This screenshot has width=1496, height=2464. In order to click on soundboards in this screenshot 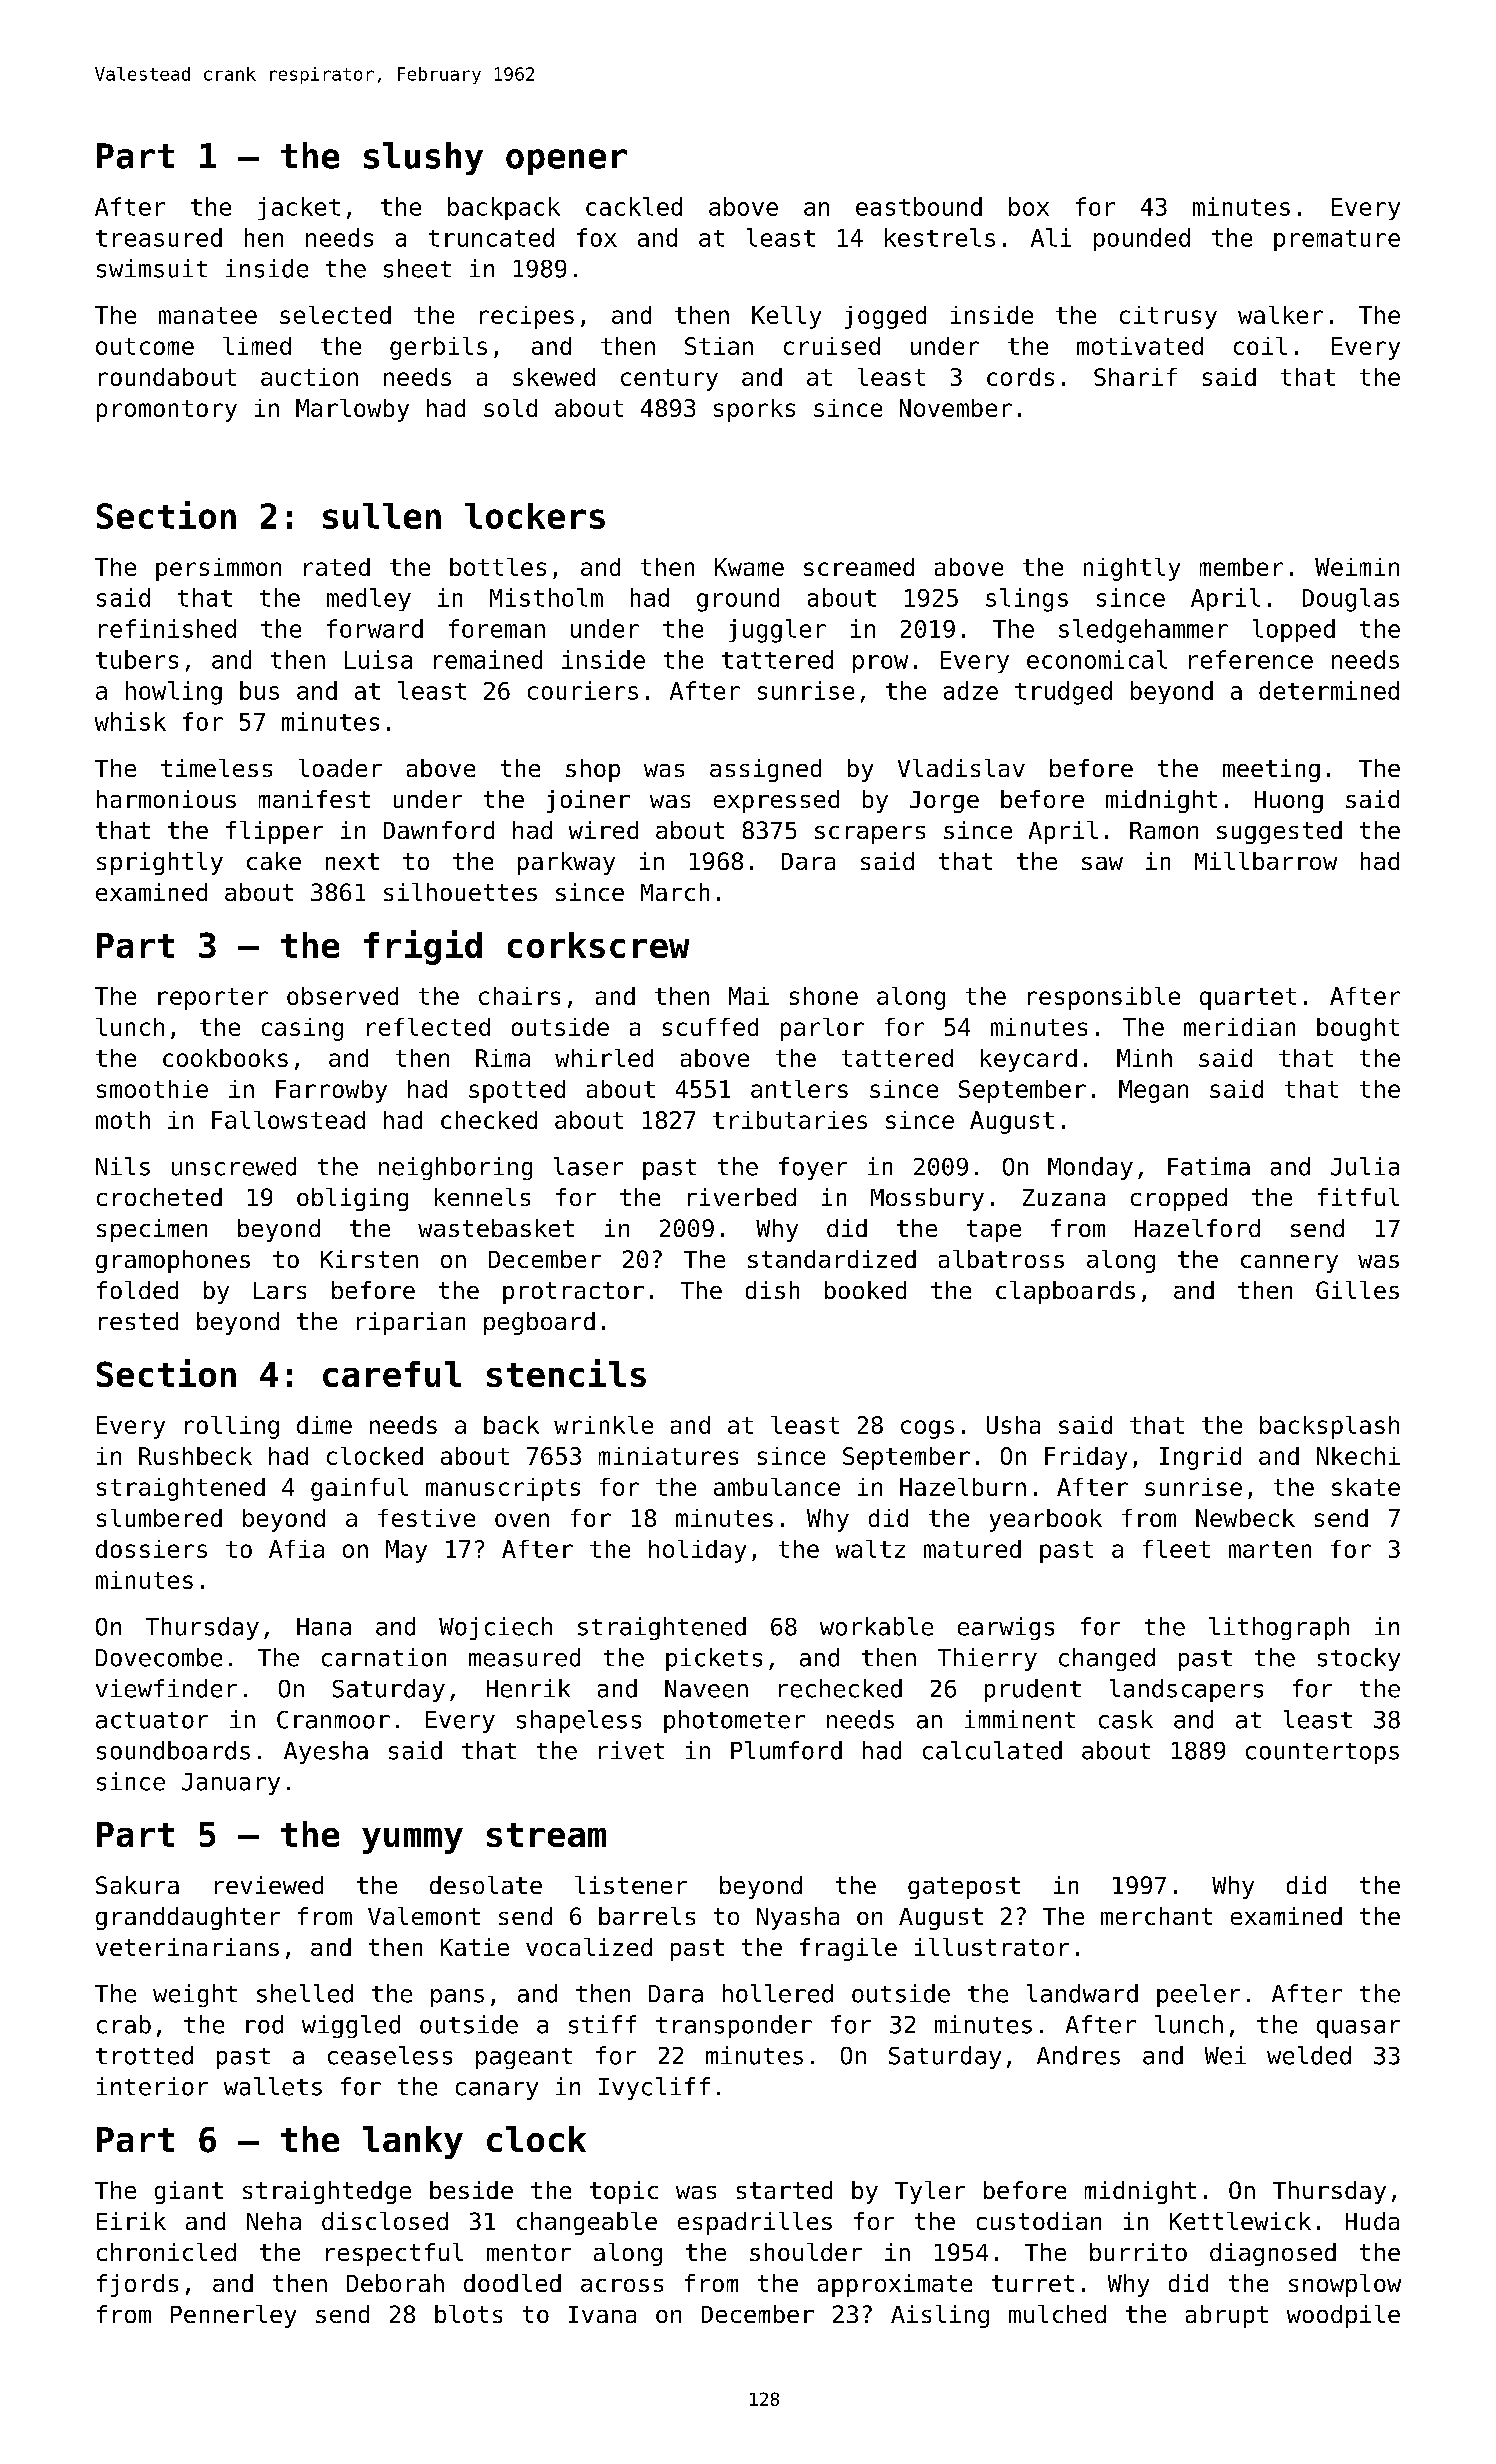, I will do `click(173, 1750)`.
